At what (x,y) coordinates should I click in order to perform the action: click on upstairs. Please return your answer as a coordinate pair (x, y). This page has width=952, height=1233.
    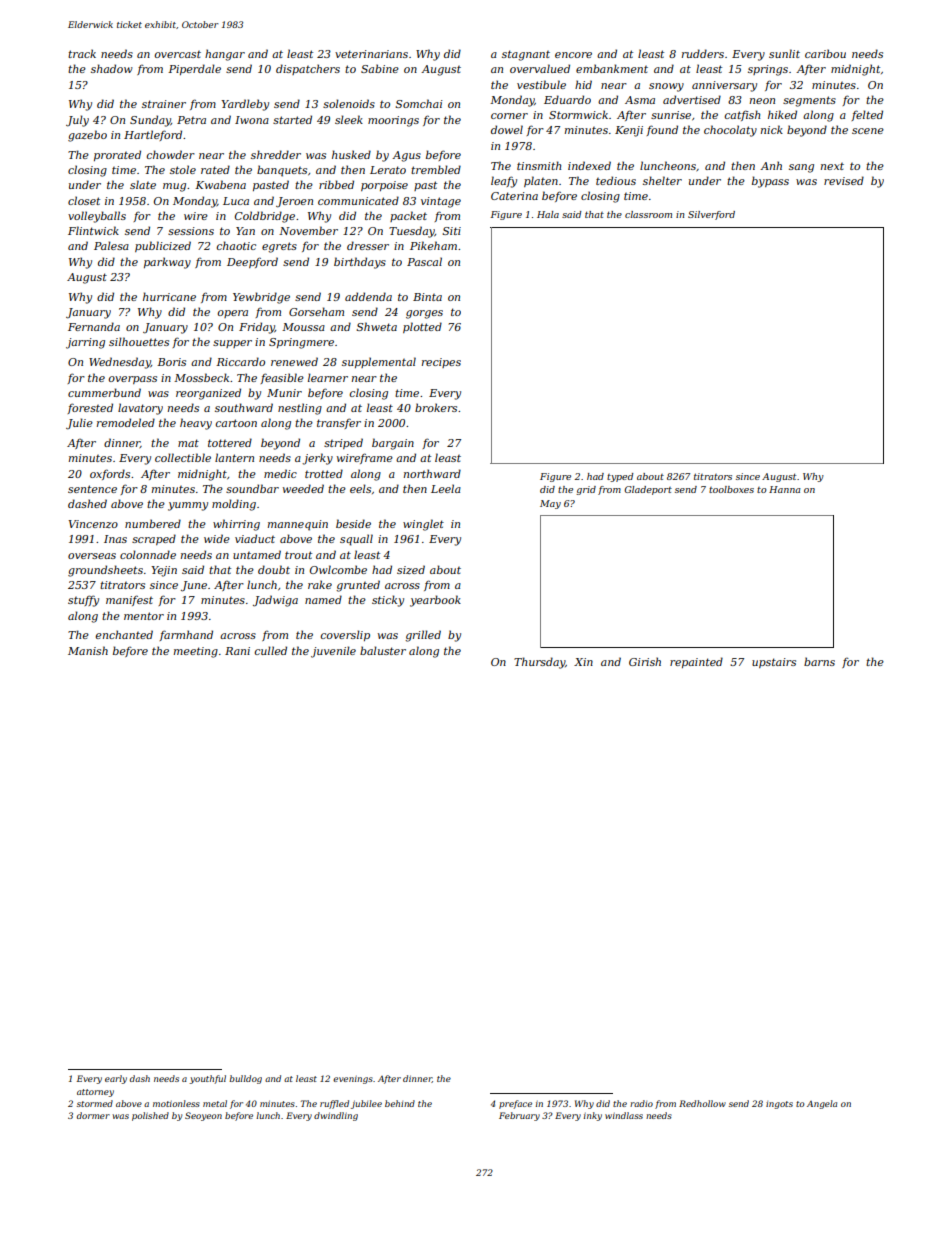
    Looking at the image, I should click on (774, 663).
